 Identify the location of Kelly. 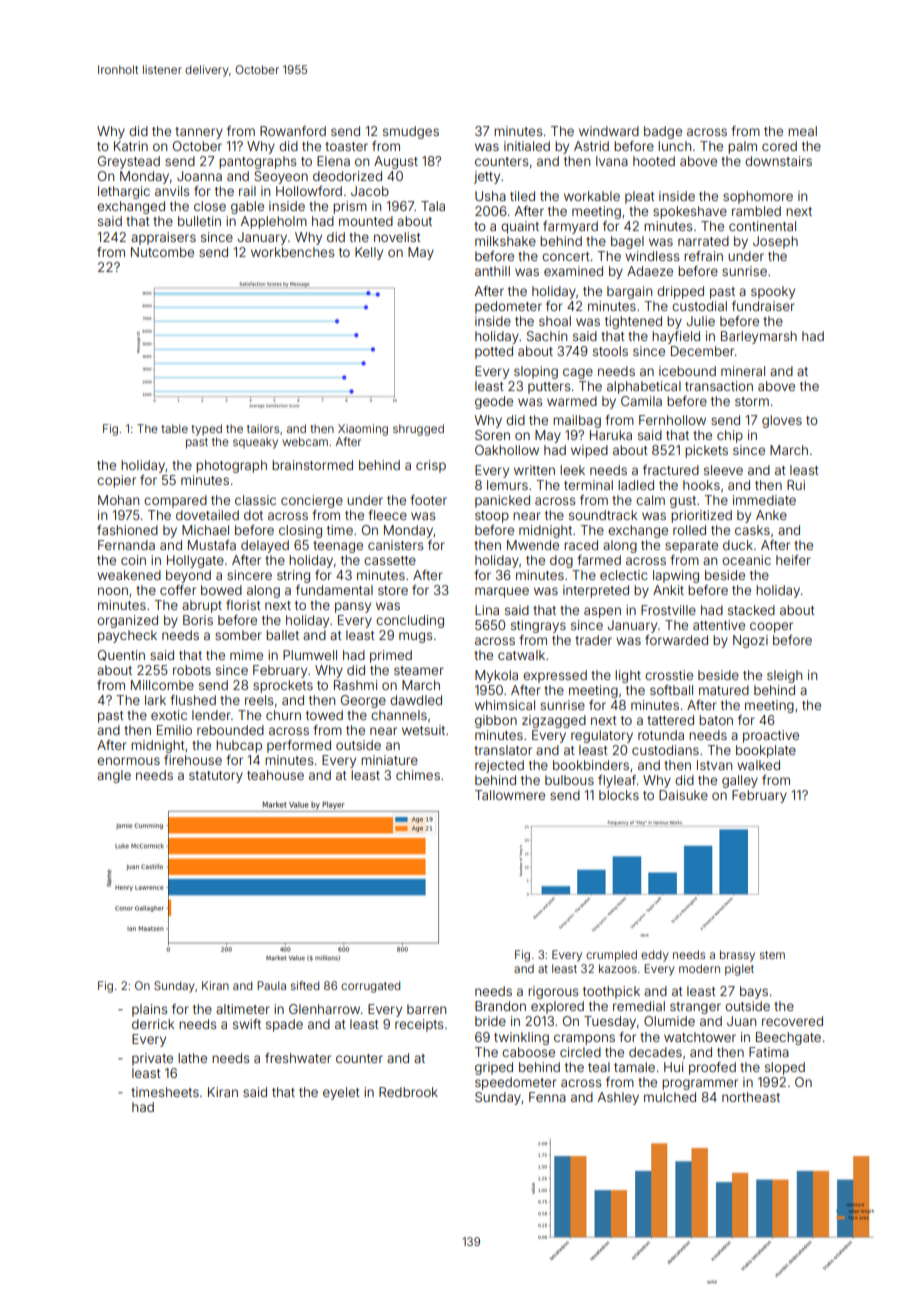
(369, 253).
